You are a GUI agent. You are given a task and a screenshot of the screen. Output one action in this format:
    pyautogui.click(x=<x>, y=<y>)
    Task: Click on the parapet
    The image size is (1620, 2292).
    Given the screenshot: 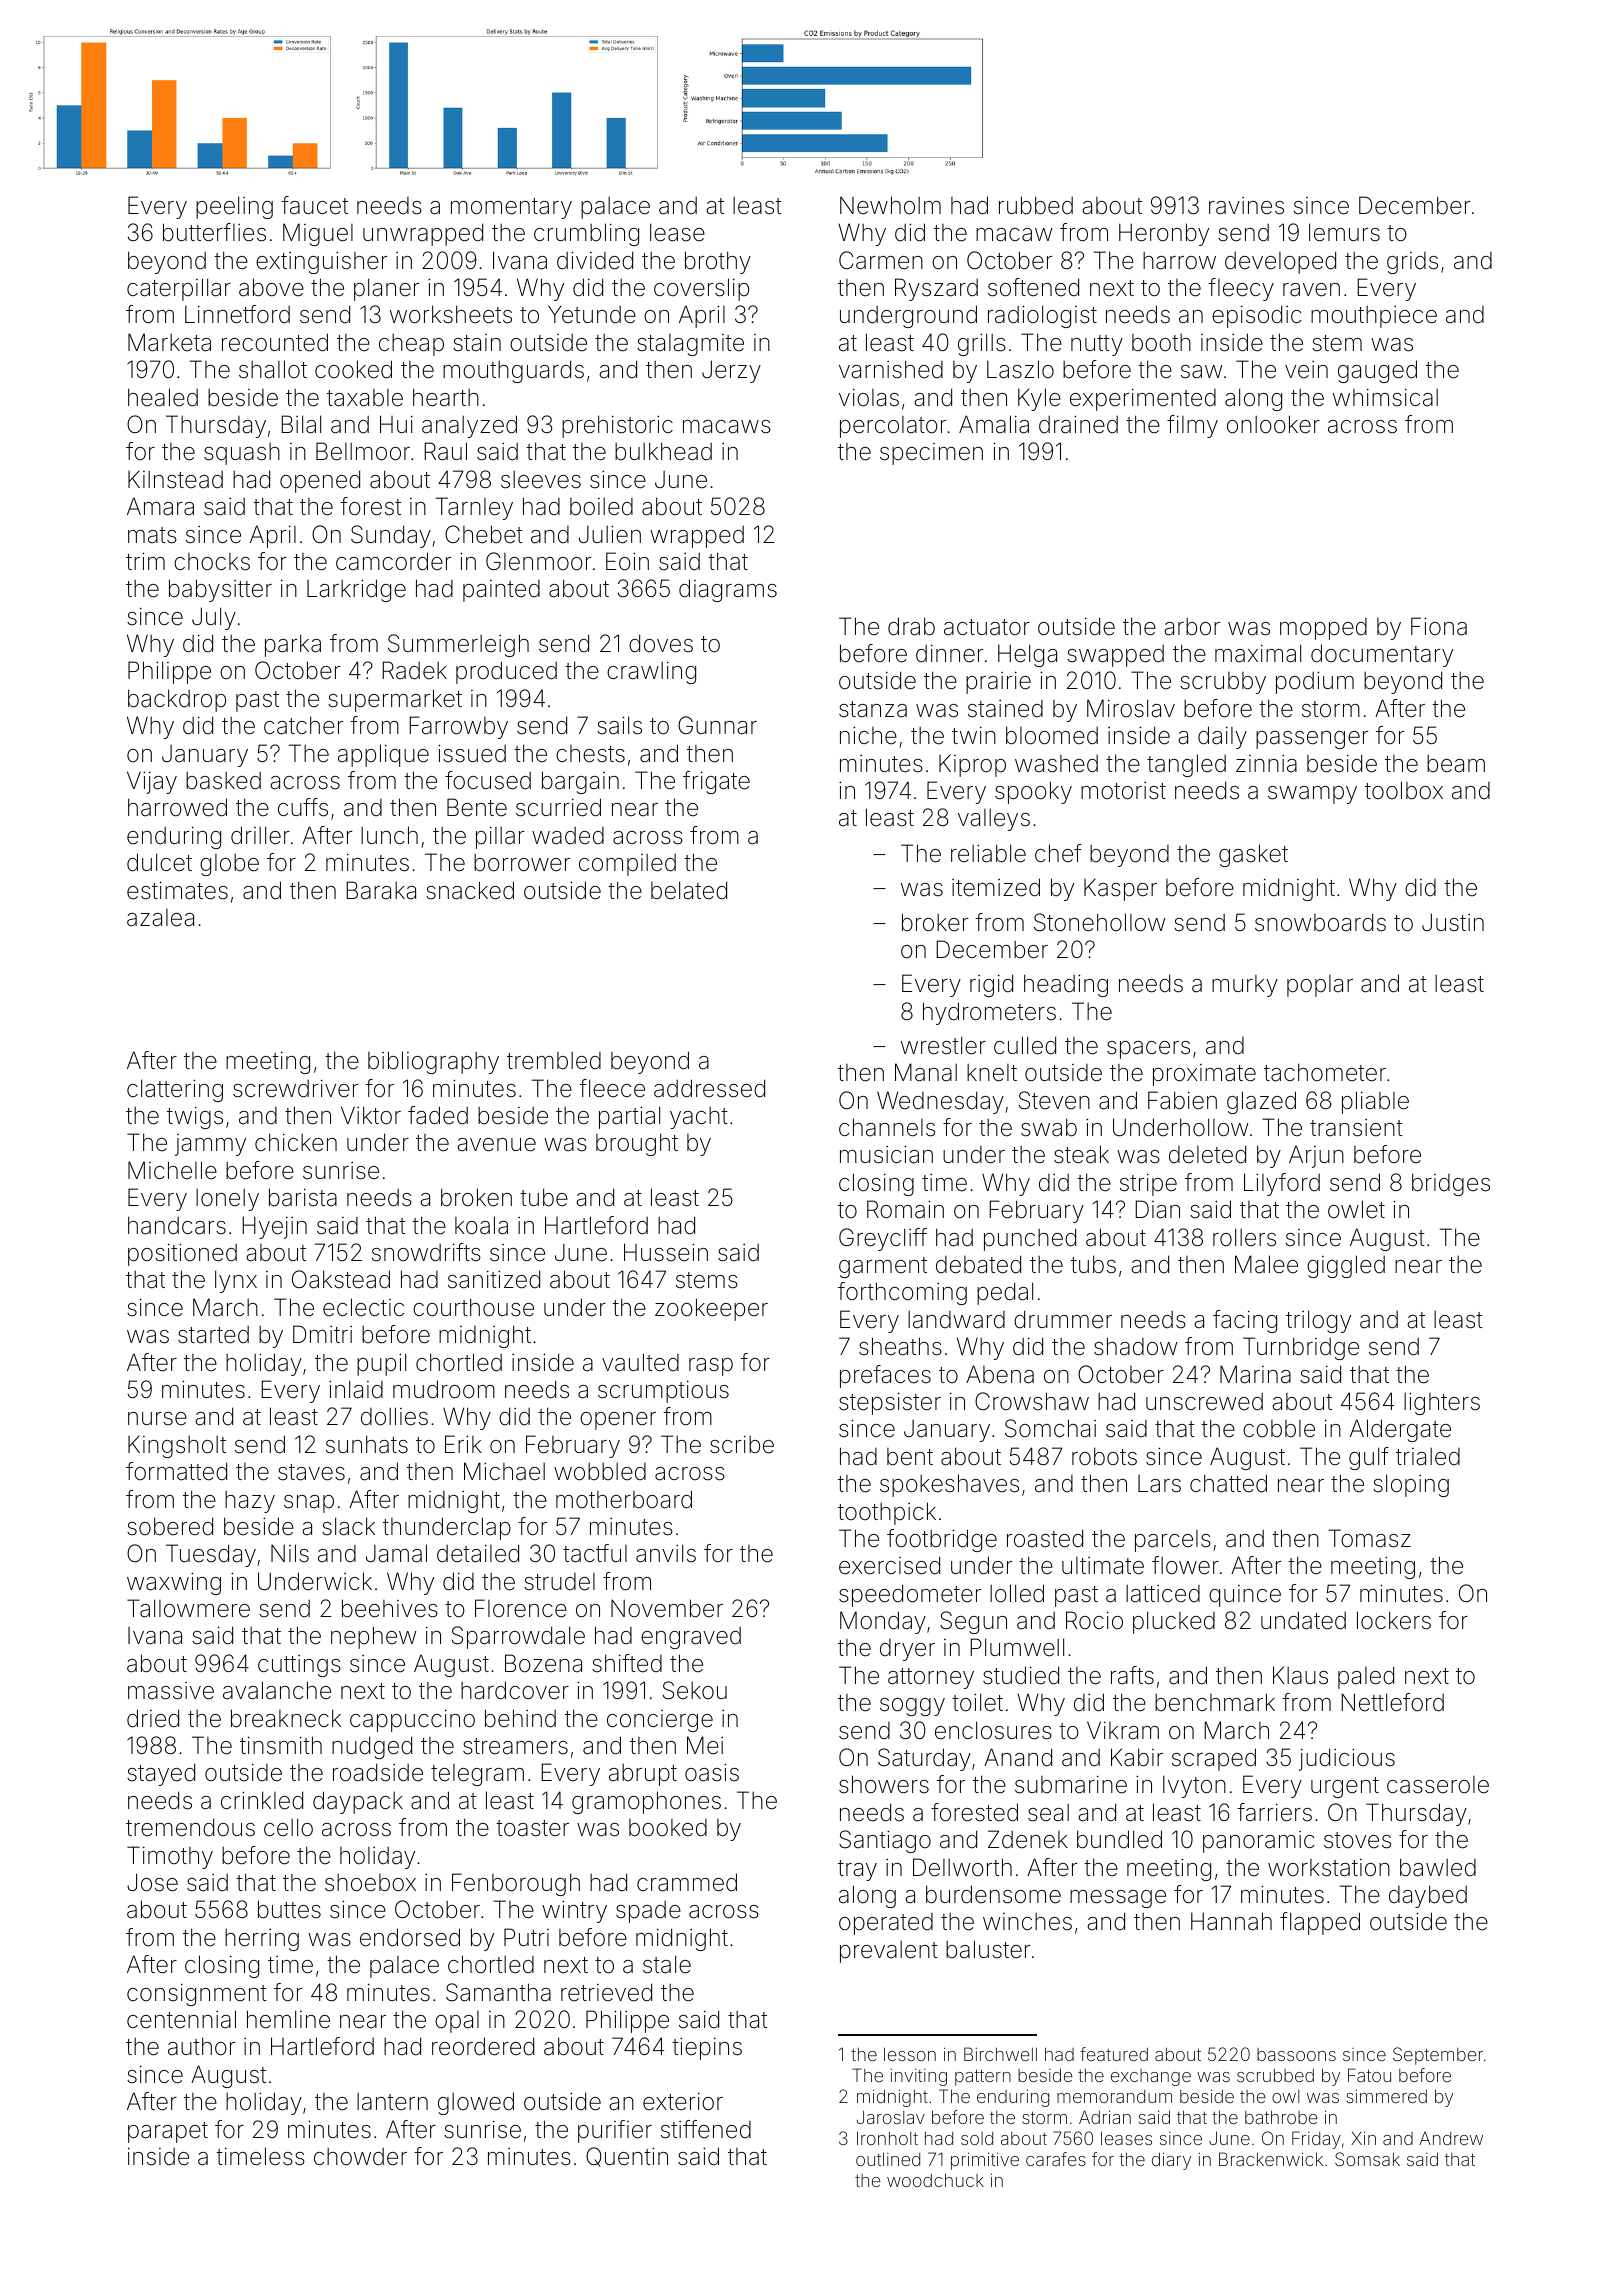 What is the action you would take?
    pyautogui.click(x=168, y=2132)
